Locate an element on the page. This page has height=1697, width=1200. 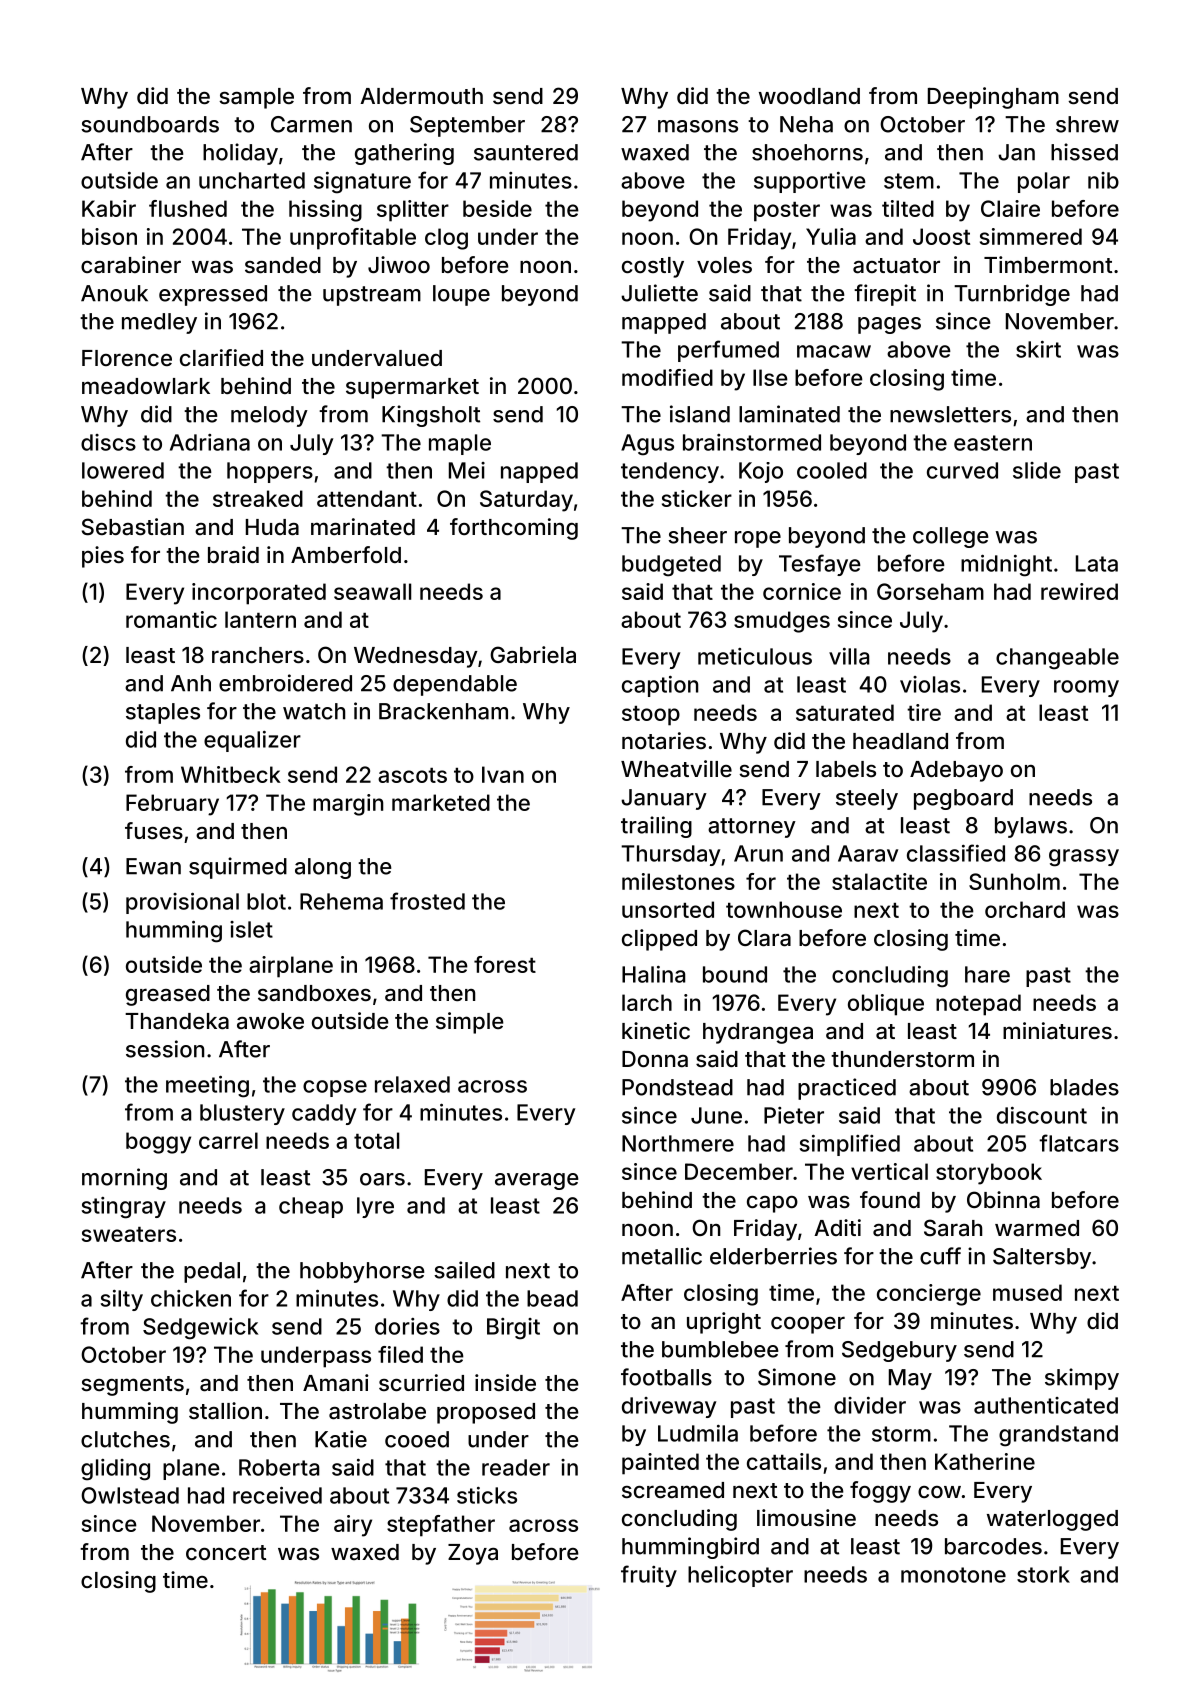
masons is located at coordinates (698, 126).
